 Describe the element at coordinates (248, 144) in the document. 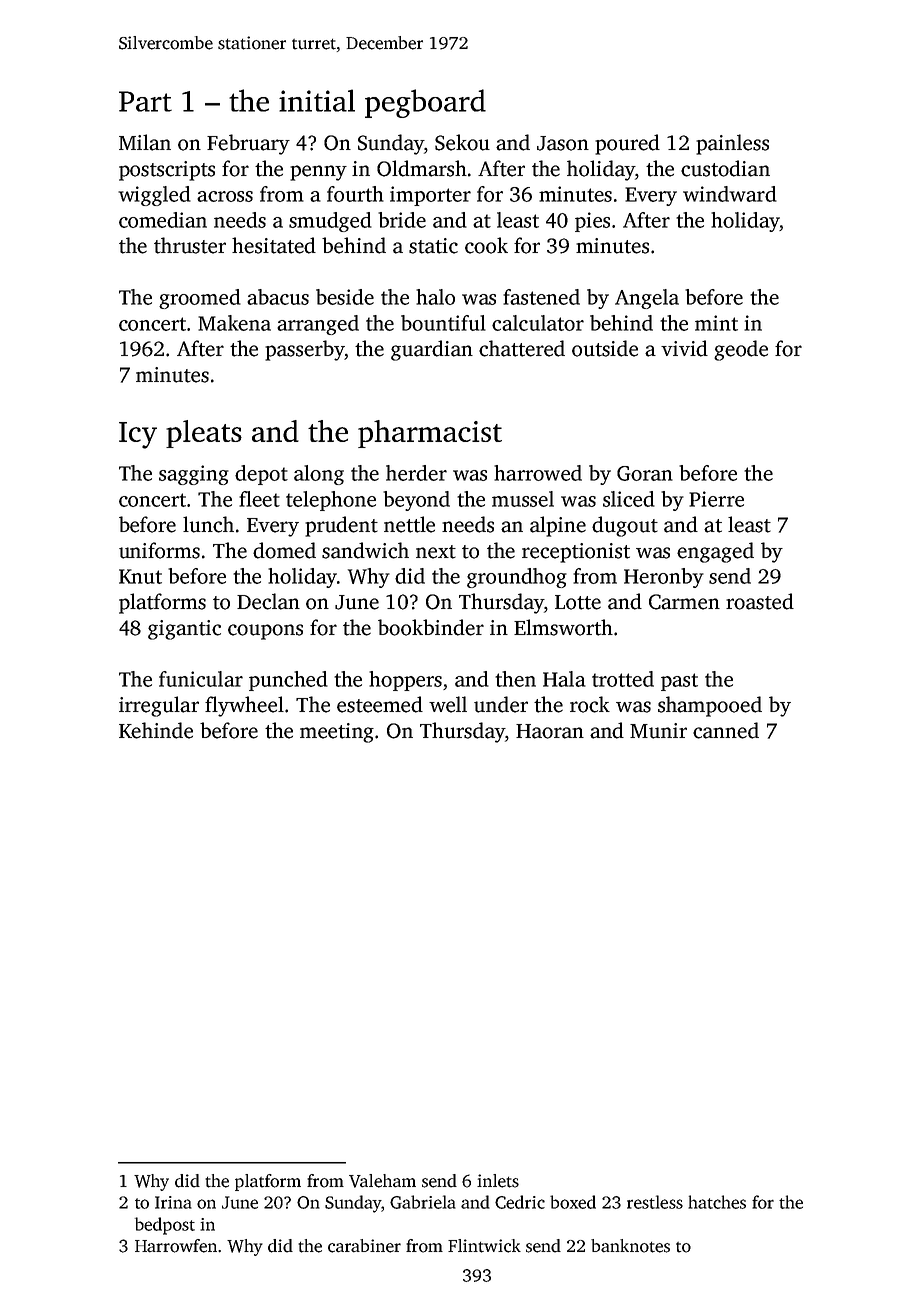

I see `February` at that location.
